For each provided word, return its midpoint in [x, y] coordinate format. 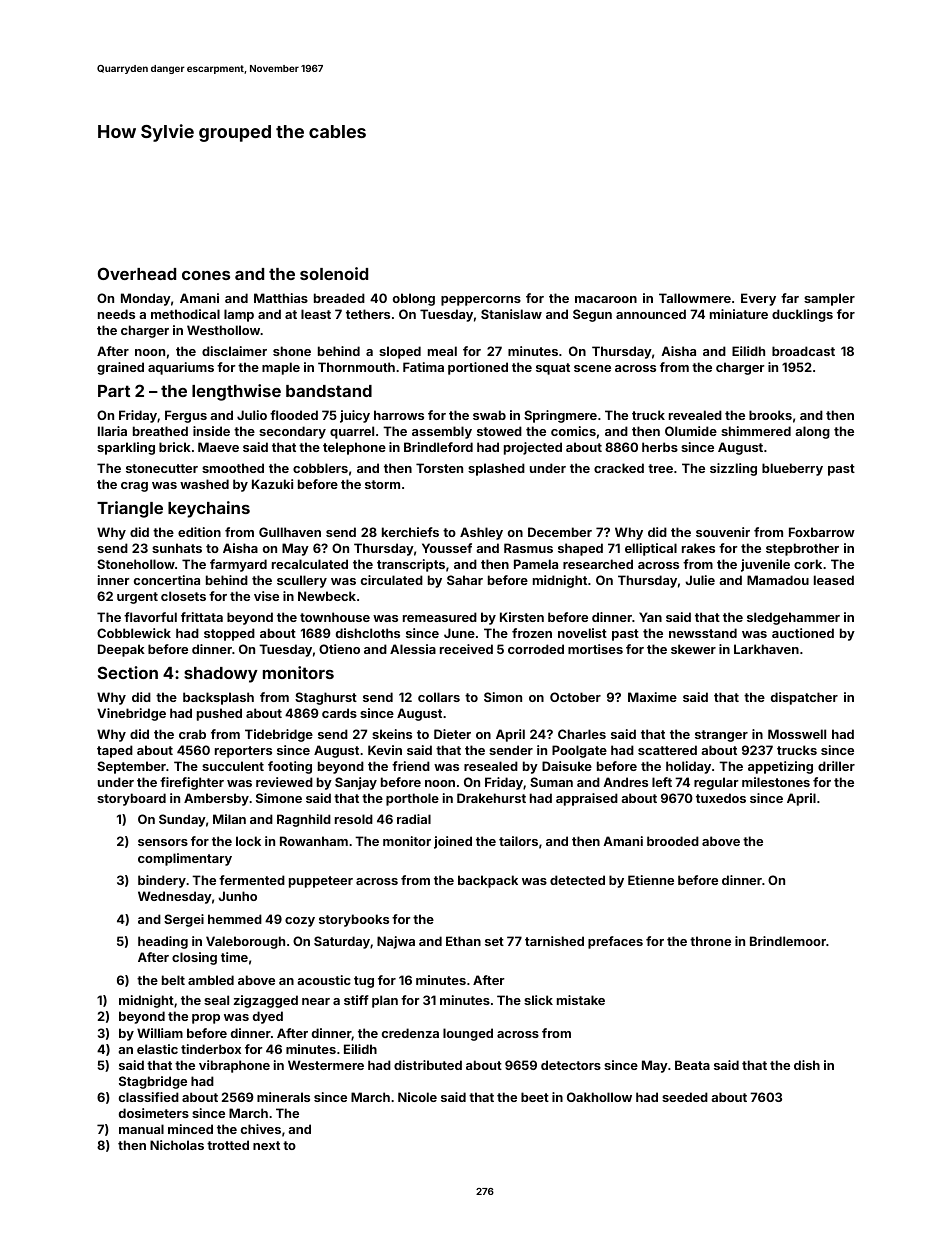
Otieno [339, 649]
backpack [488, 881]
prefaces [615, 942]
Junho [237, 896]
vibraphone [234, 1066]
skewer [693, 649]
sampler [829, 299]
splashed [496, 469]
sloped [400, 352]
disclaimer [234, 351]
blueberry [792, 469]
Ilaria [112, 431]
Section [128, 672]
